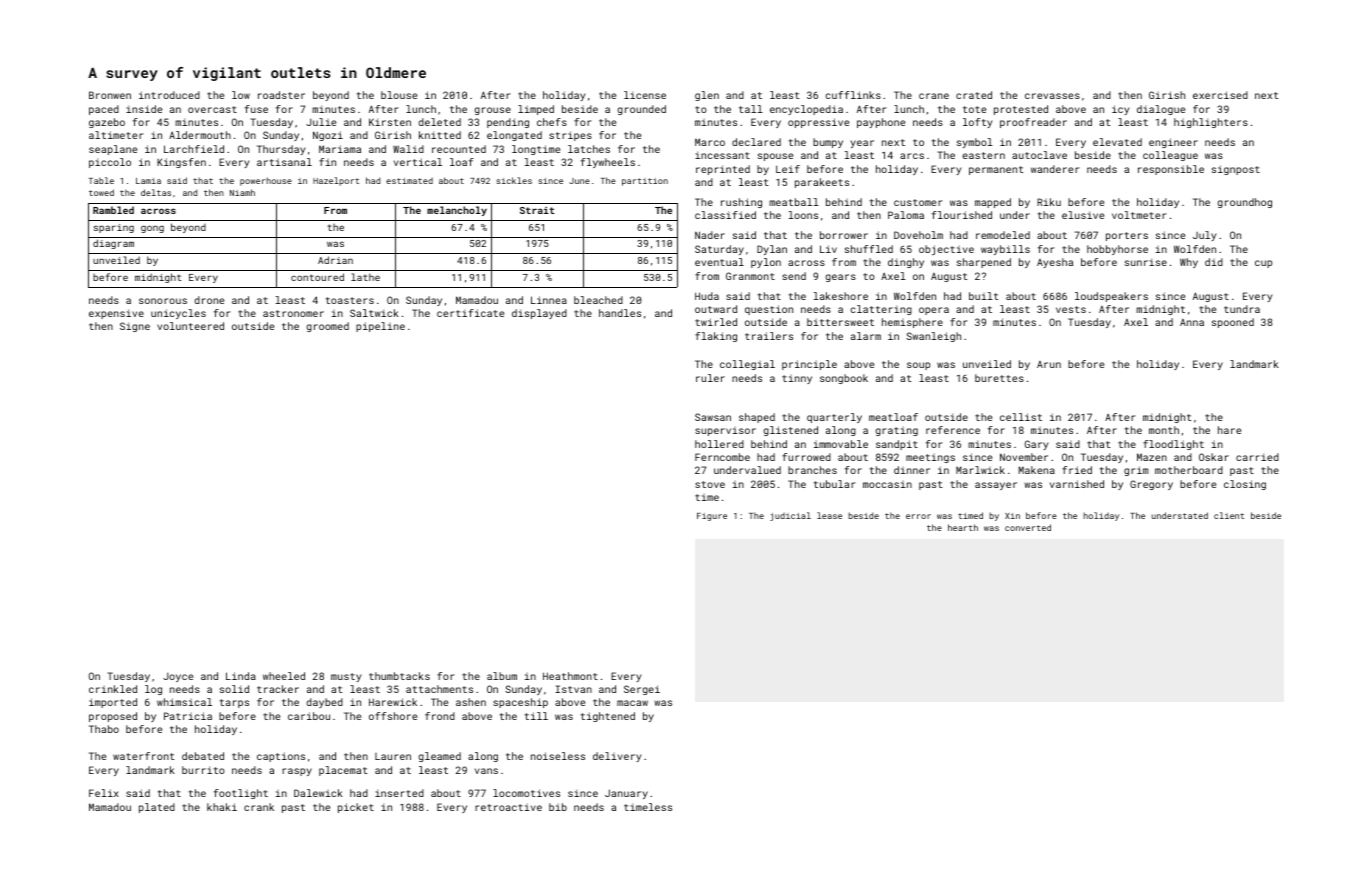  Describe the element at coordinates (712, 517) in the image. I see `Figure` at that location.
